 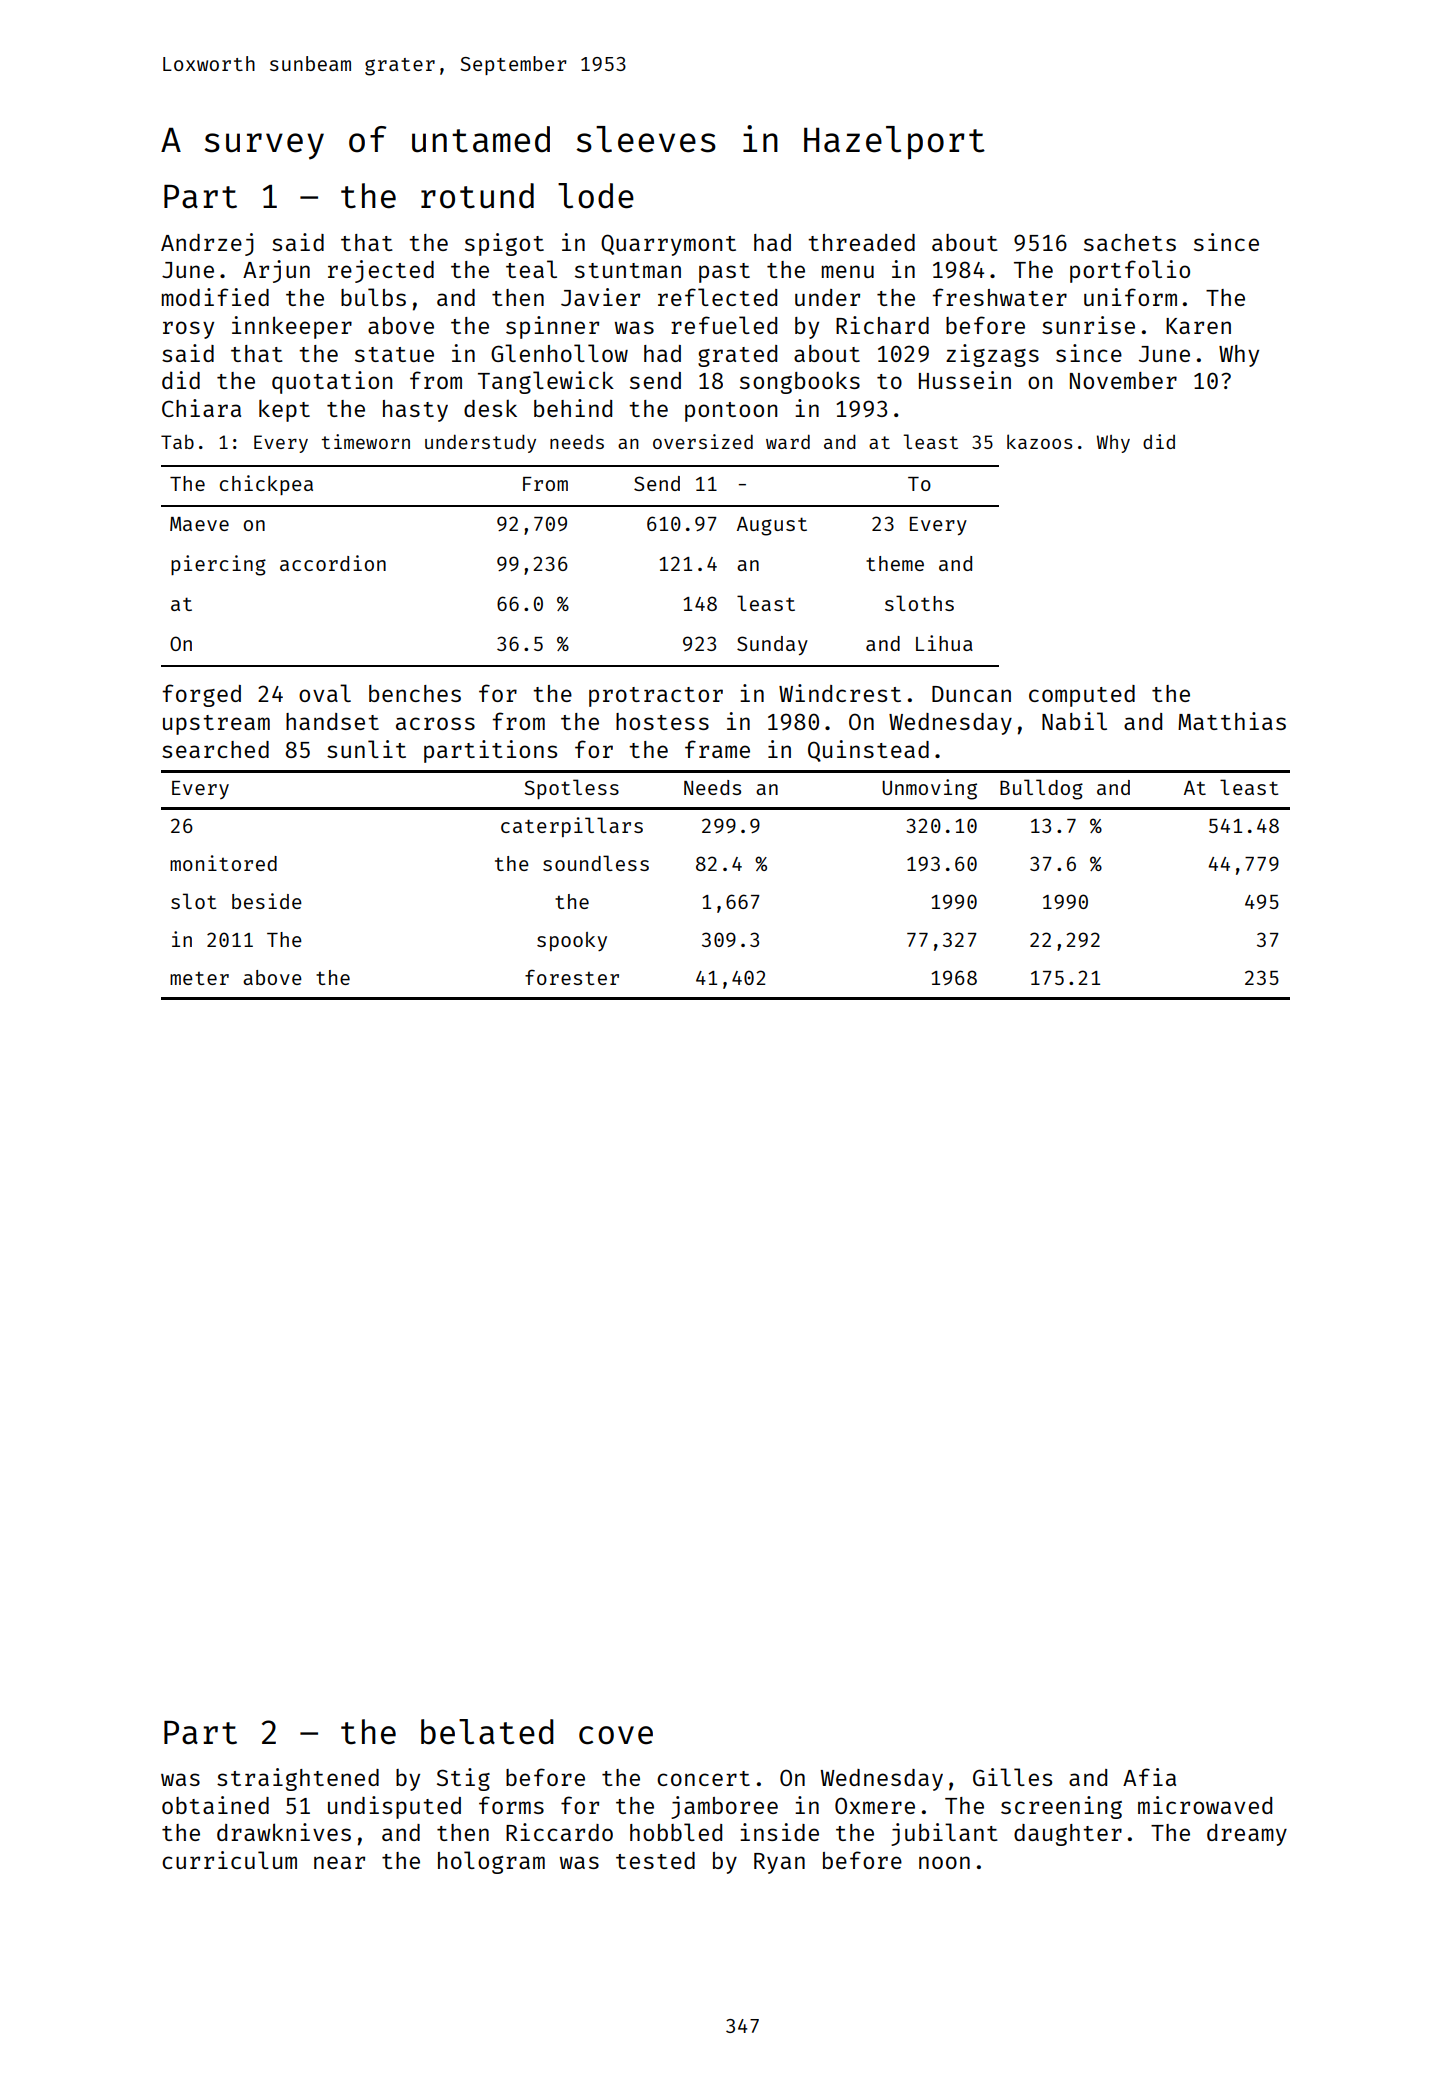 What do you see at coordinates (394, 354) in the screenshot?
I see `statue` at bounding box center [394, 354].
